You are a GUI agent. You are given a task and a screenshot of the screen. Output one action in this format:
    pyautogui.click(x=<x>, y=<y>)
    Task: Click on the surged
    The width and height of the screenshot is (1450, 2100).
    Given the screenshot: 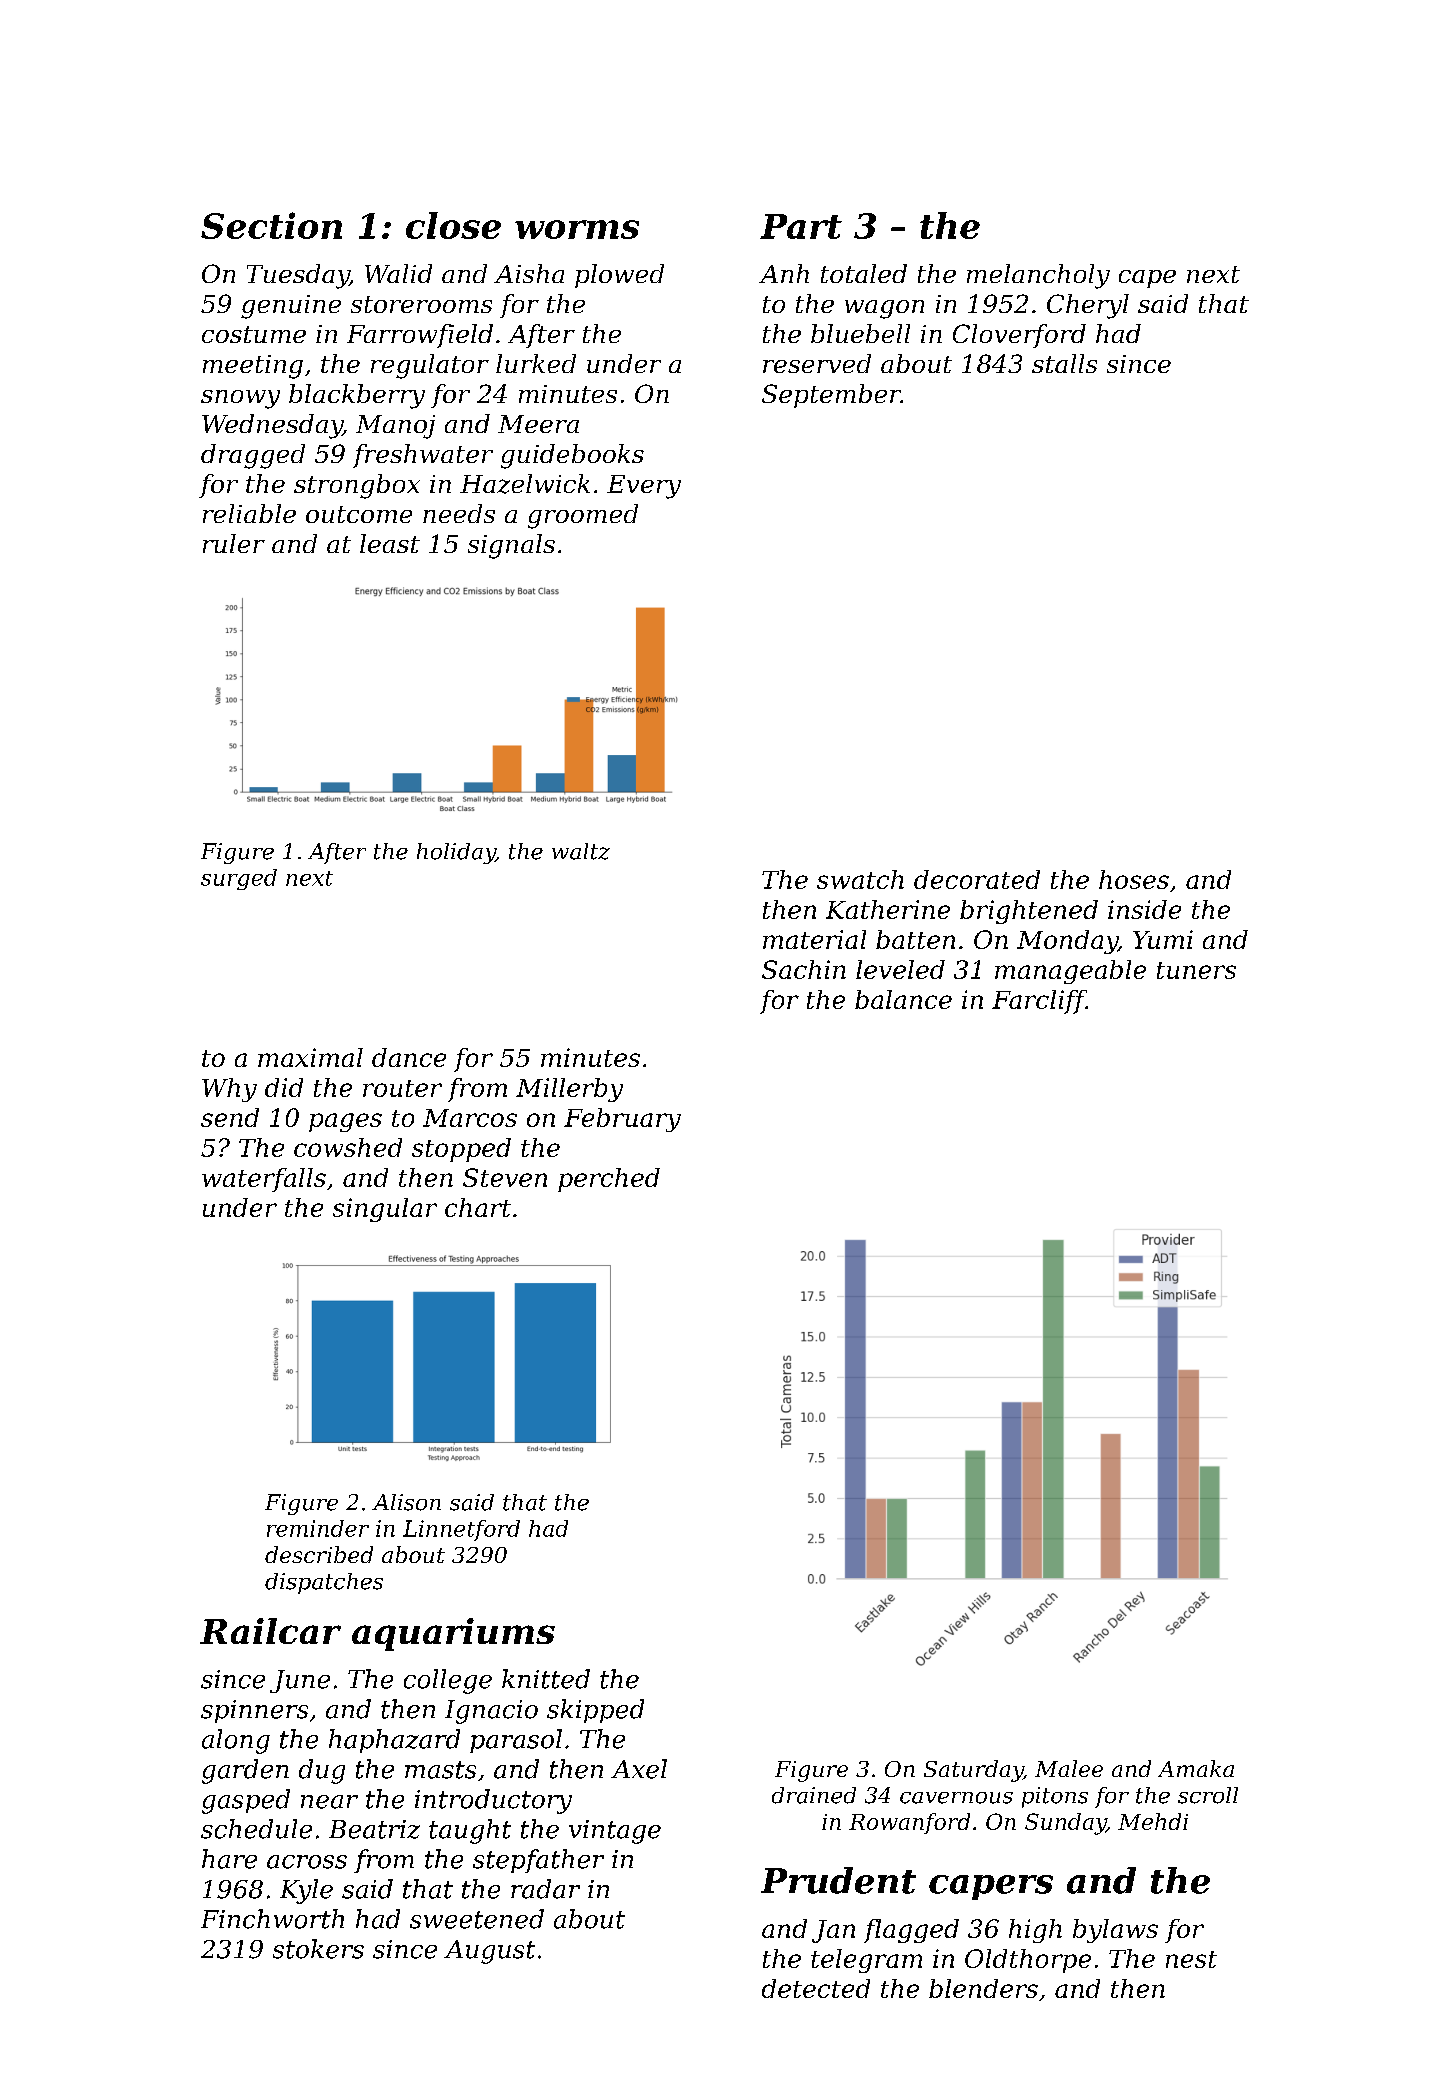 What is the action you would take?
    pyautogui.click(x=239, y=879)
